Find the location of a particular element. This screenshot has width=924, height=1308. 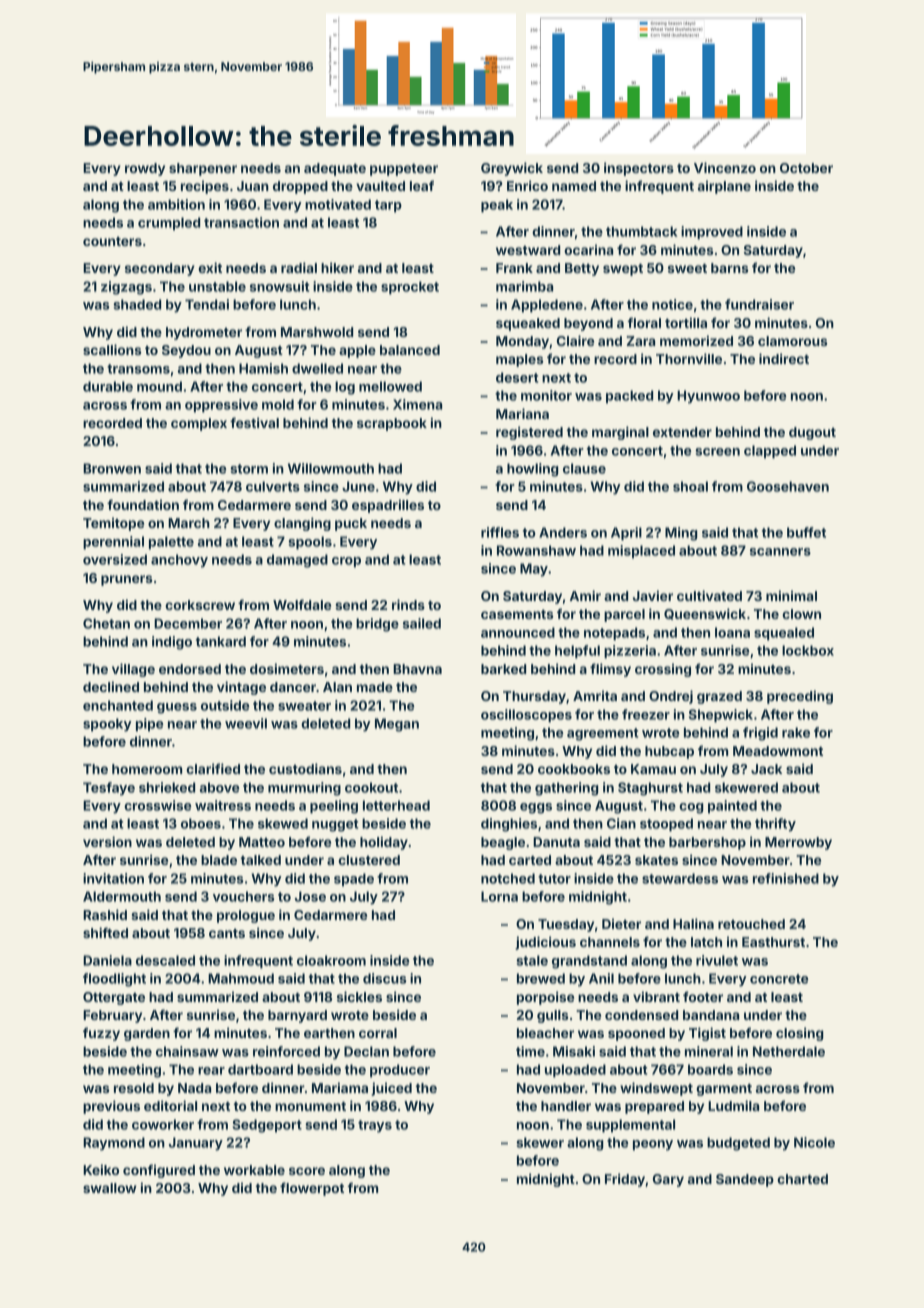

clarified is located at coordinates (213, 768).
